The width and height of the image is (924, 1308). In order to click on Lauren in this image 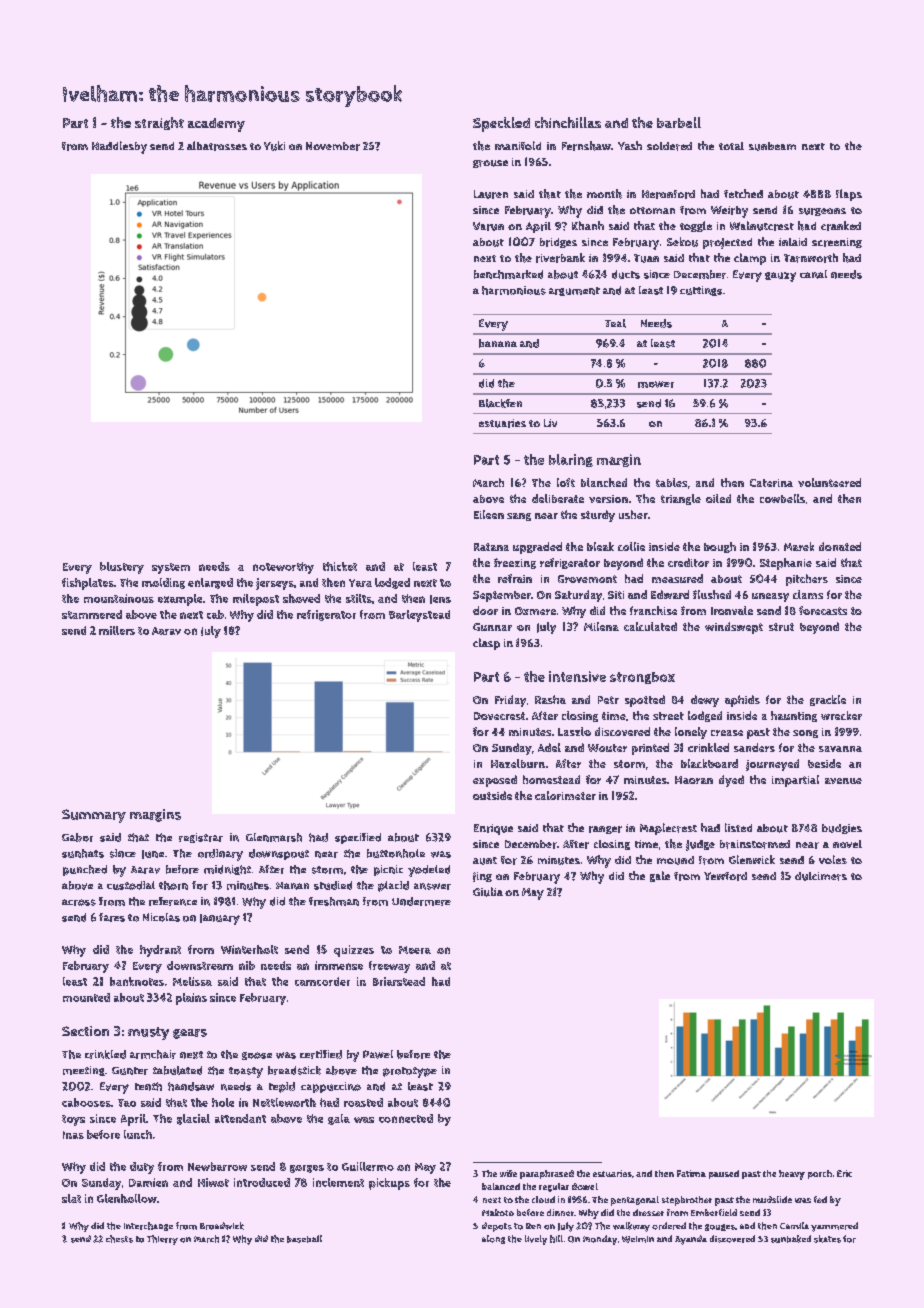, I will do `click(491, 194)`.
